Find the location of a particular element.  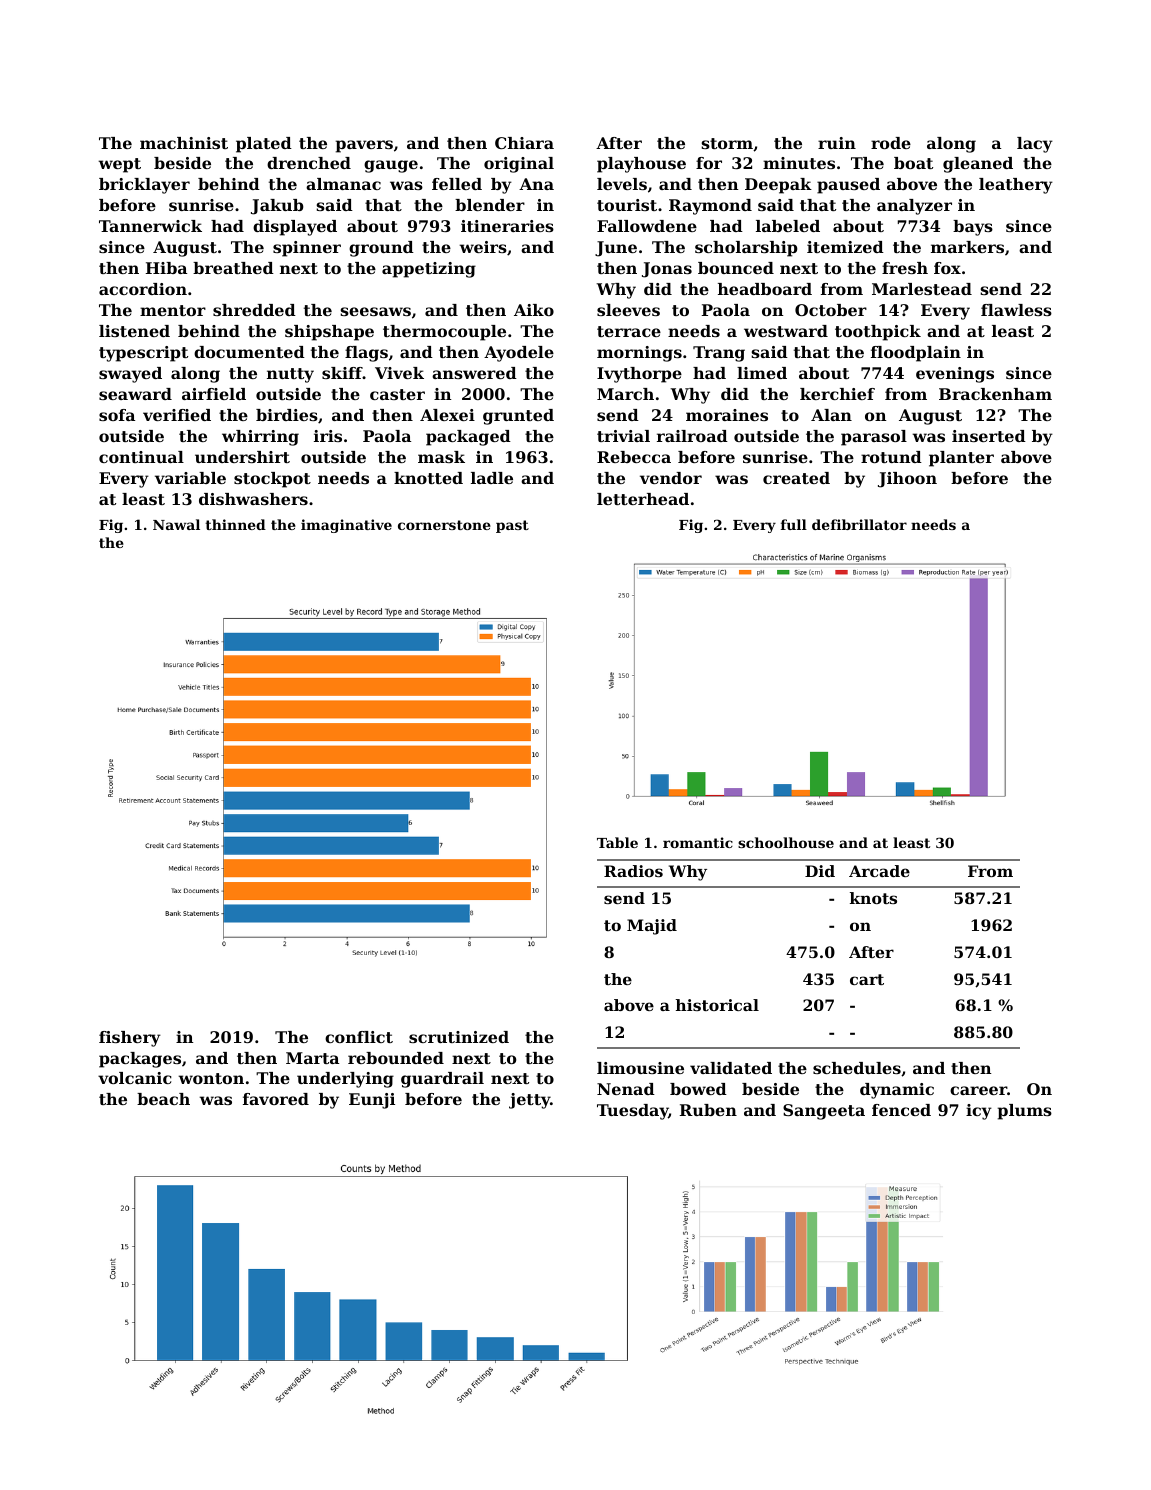

conflict is located at coordinates (359, 1037).
